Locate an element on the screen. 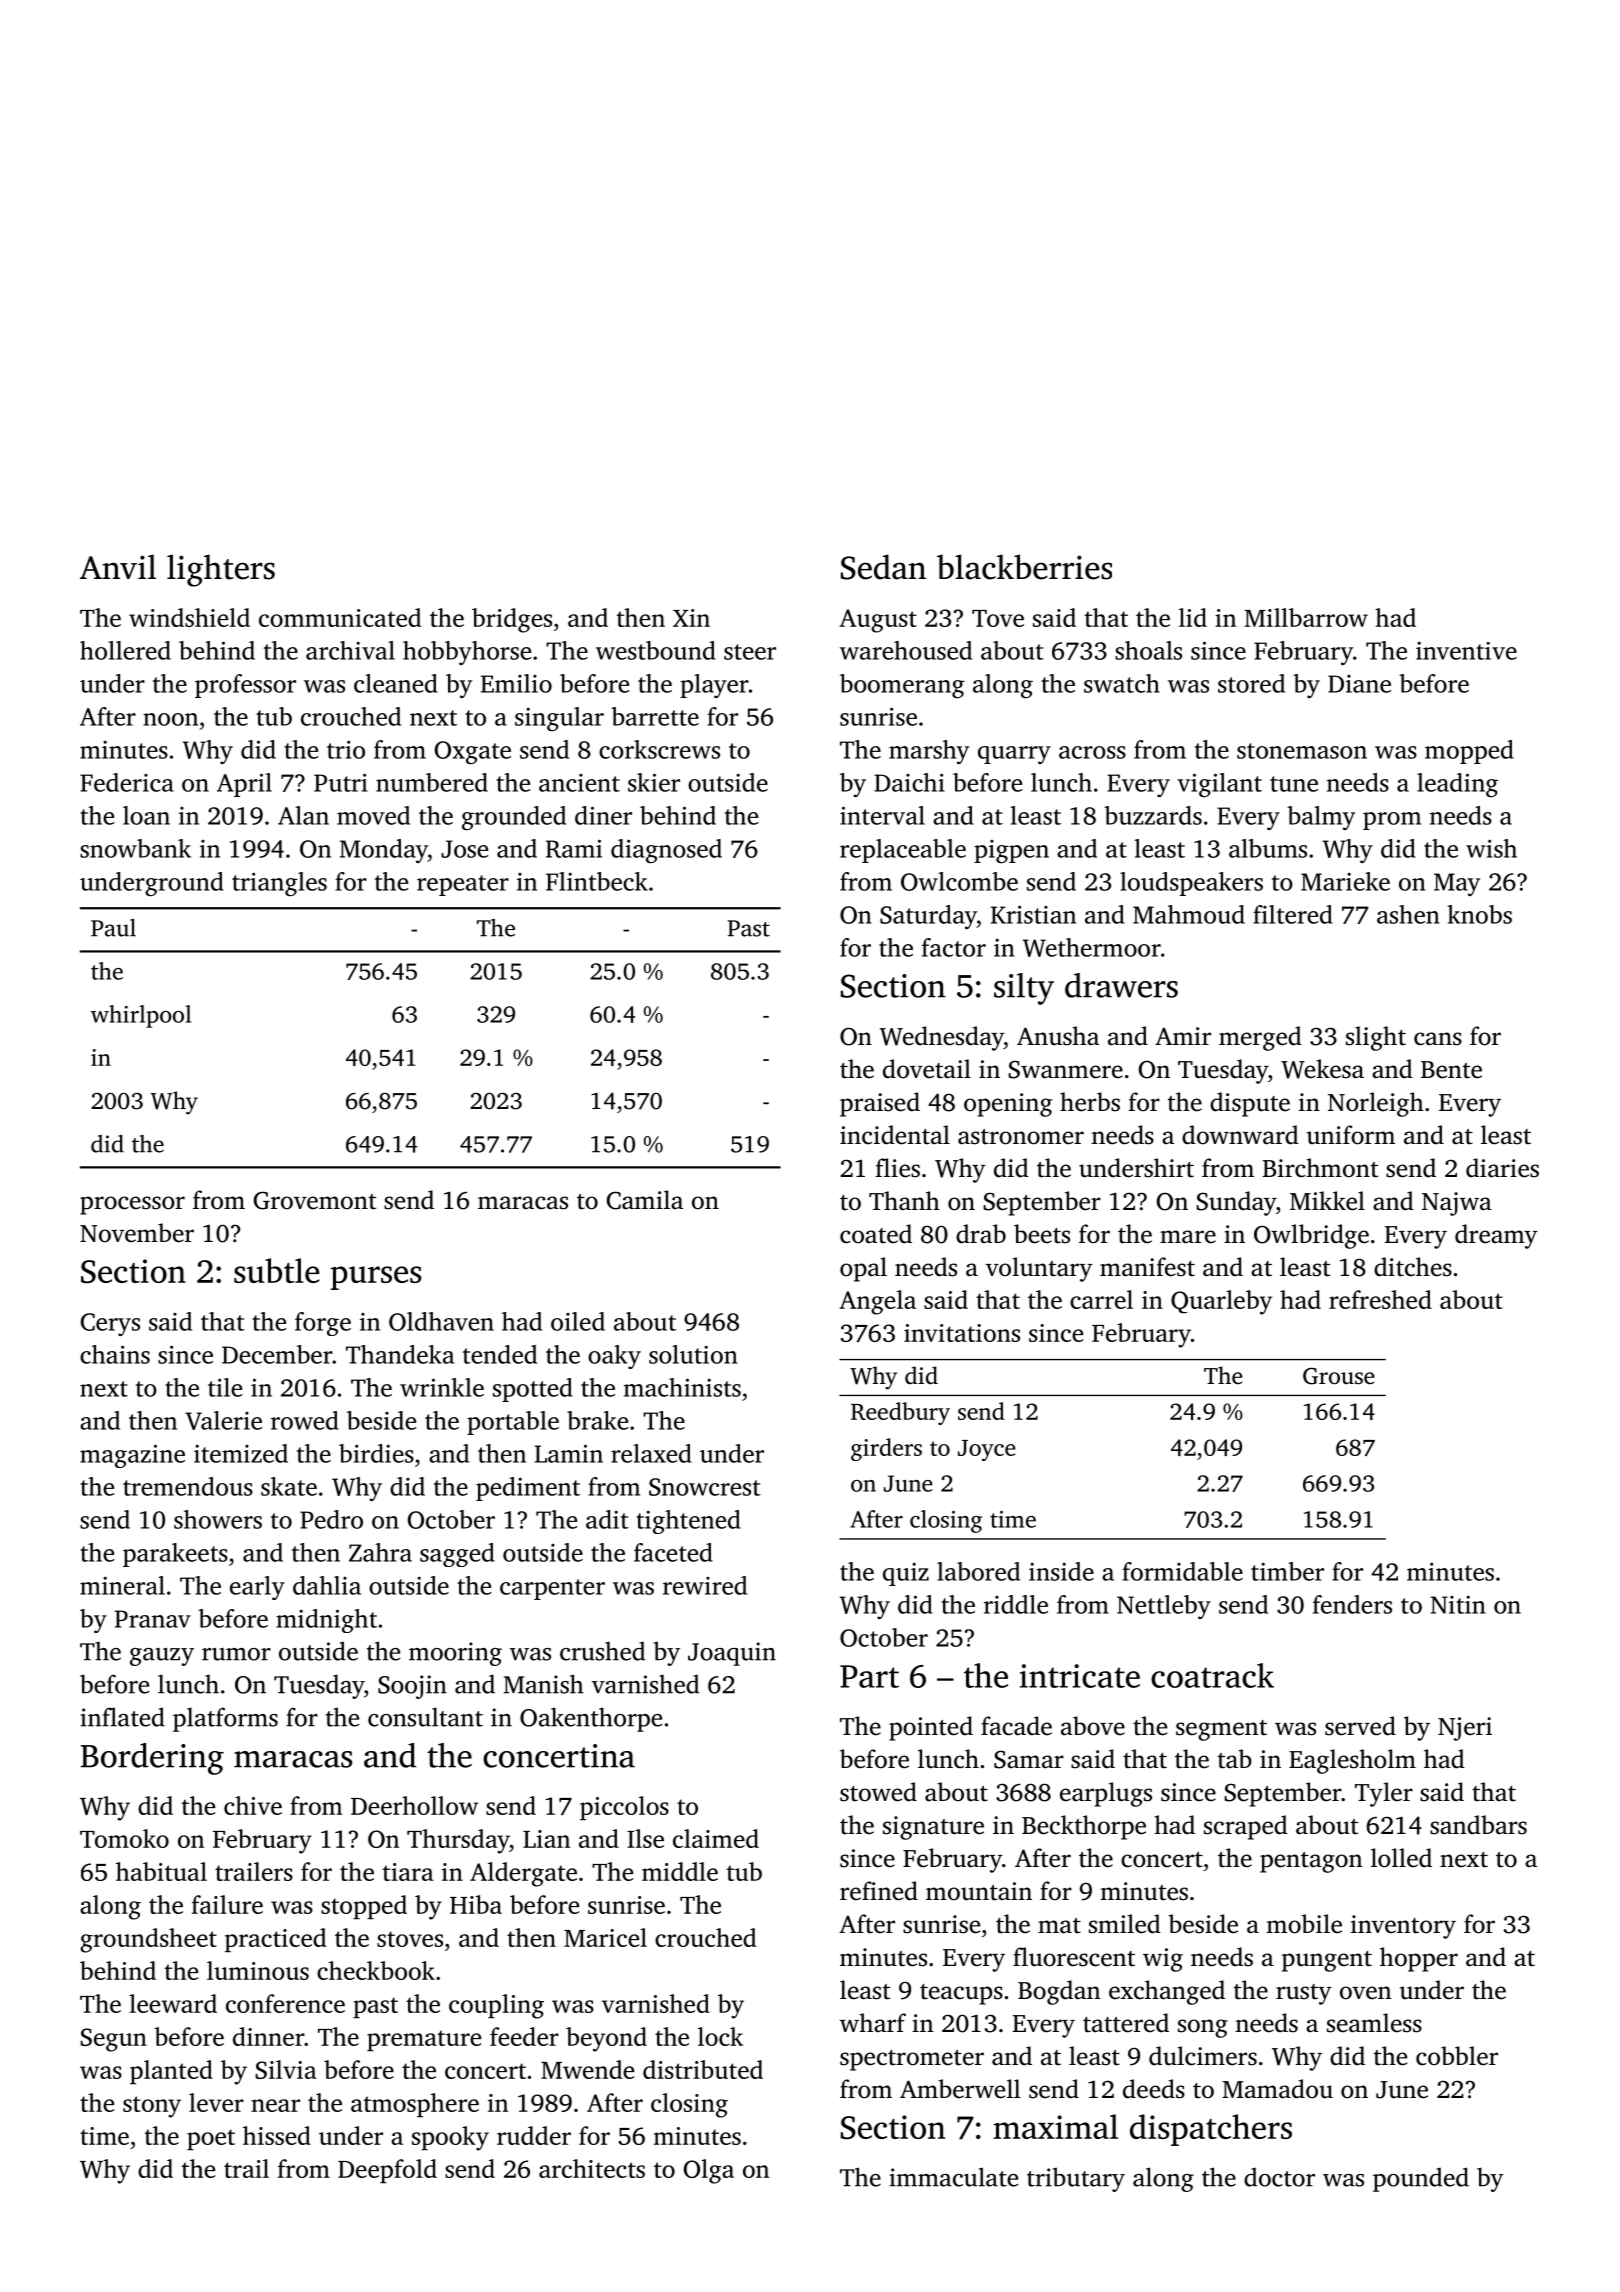  architects is located at coordinates (592, 2168).
